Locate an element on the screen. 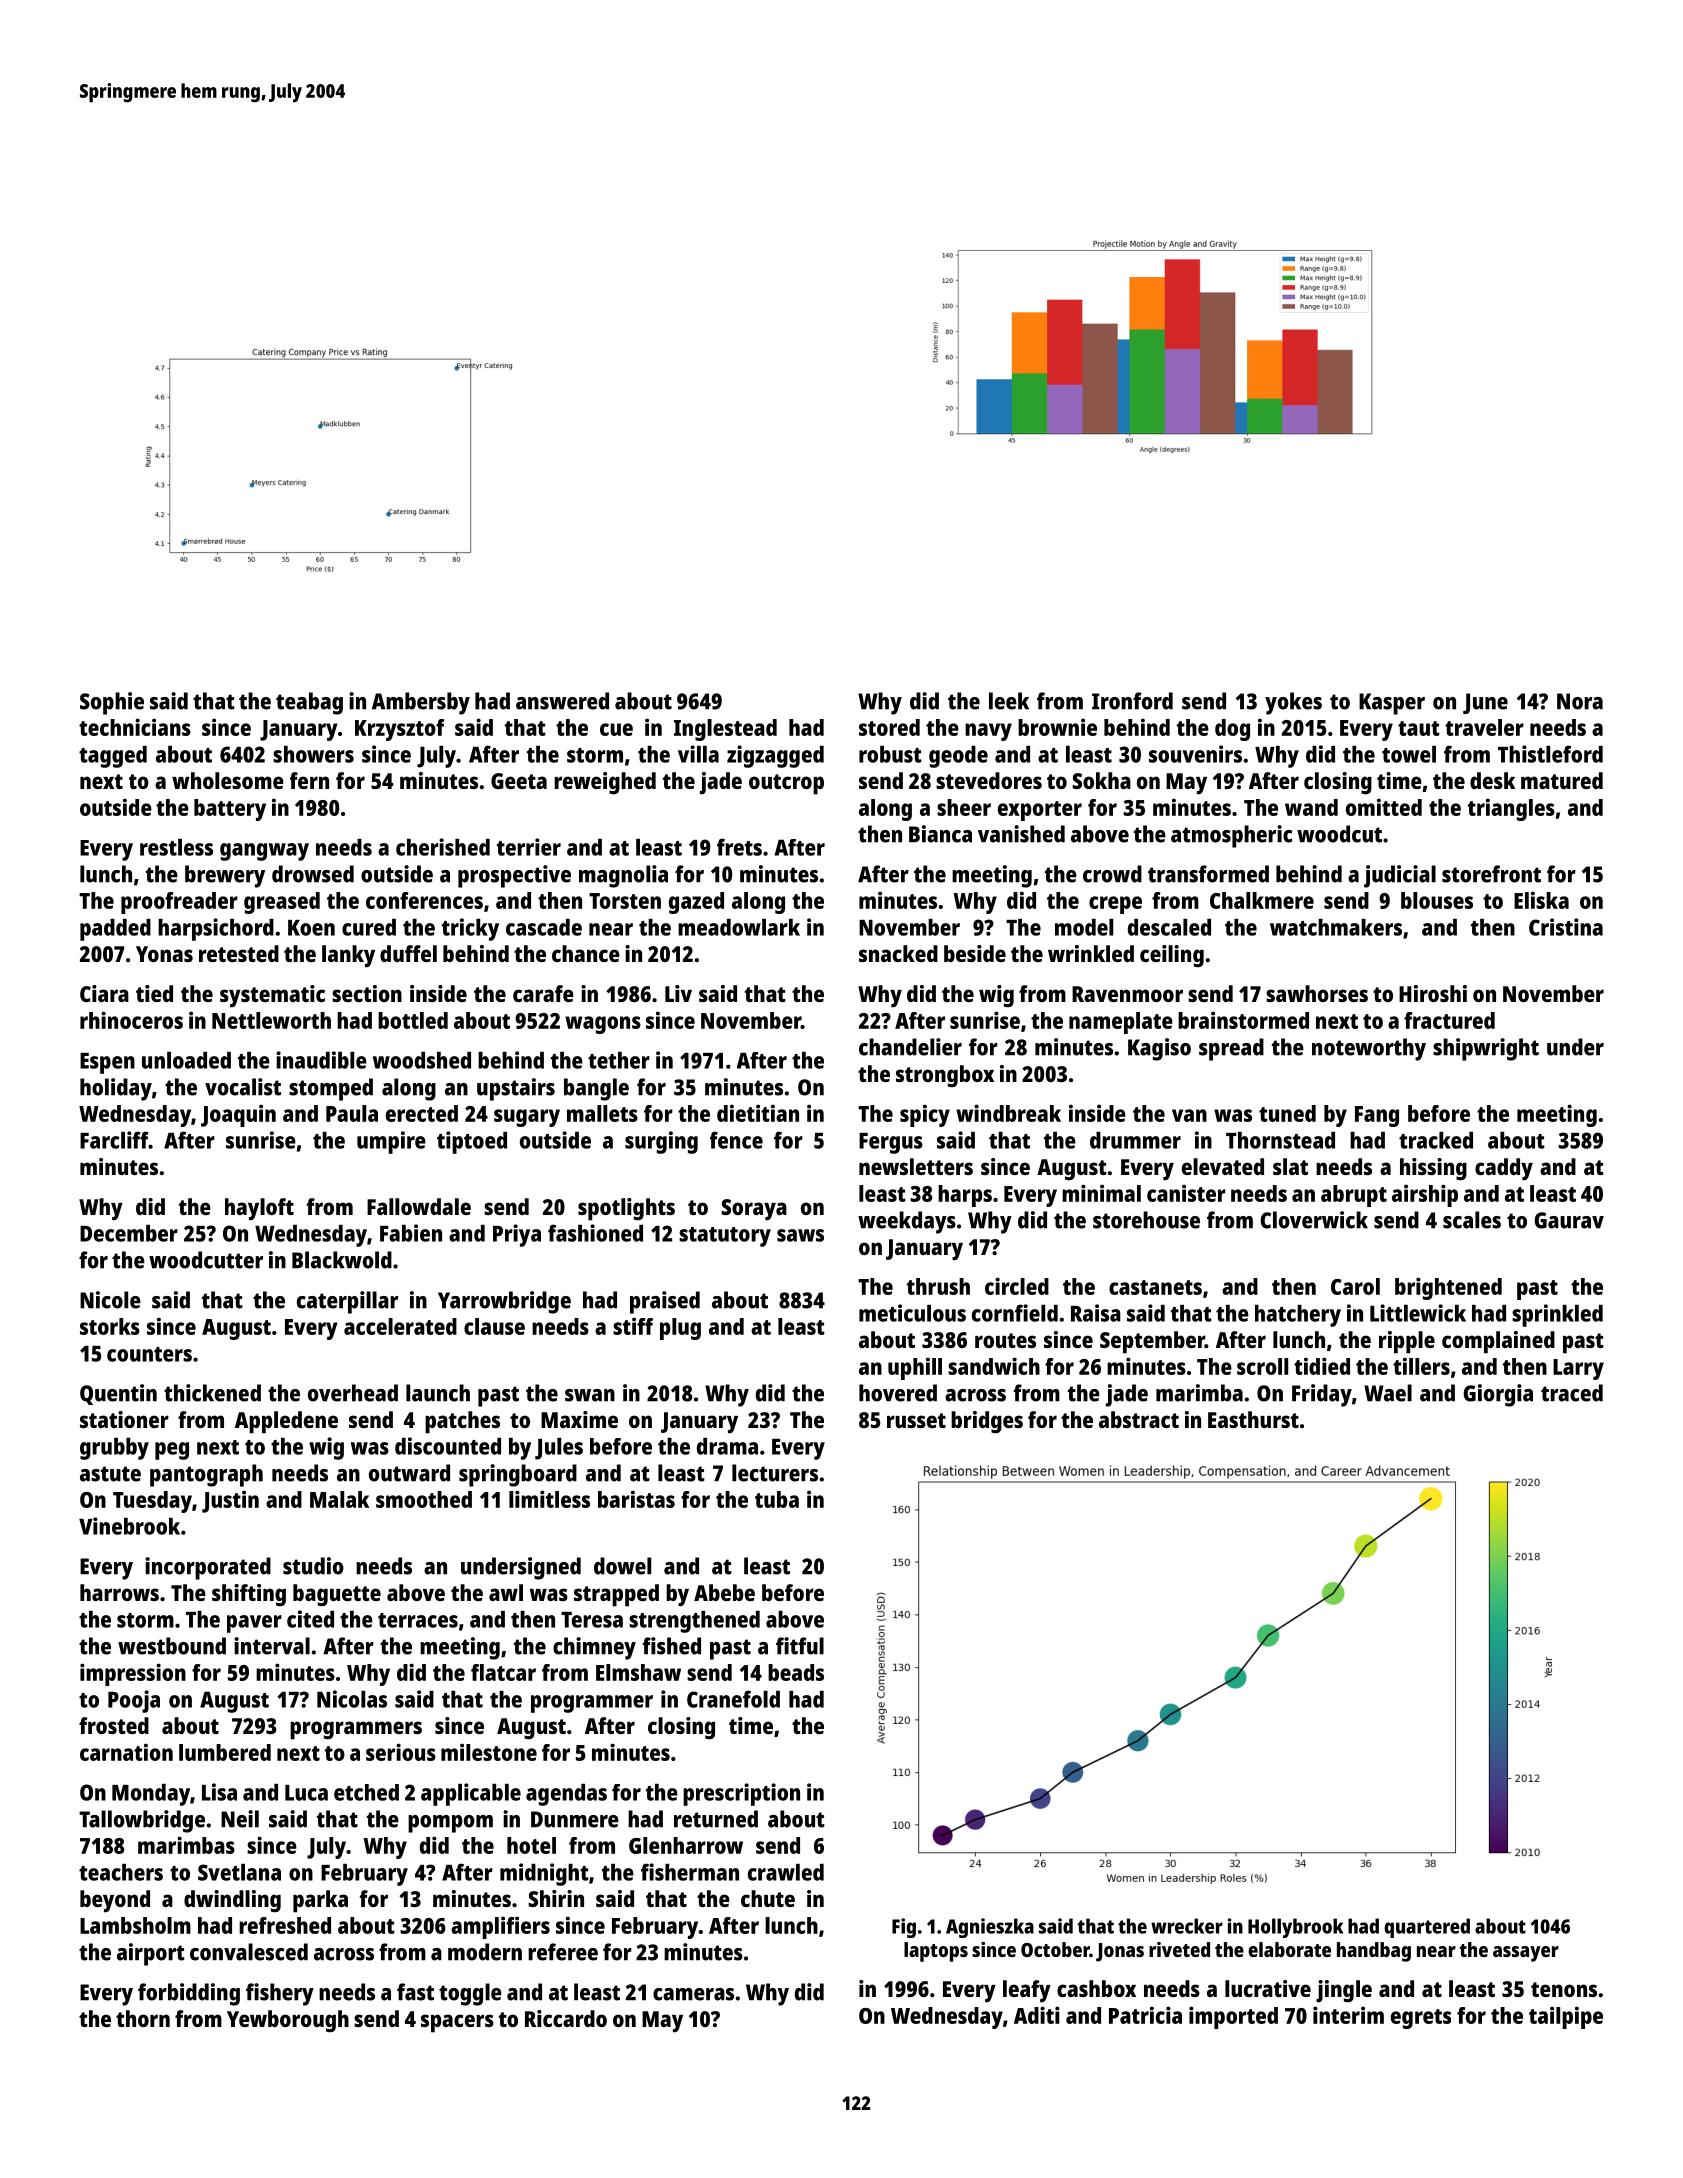 This screenshot has height=2178, width=1683. tagged is located at coordinates (113, 757).
